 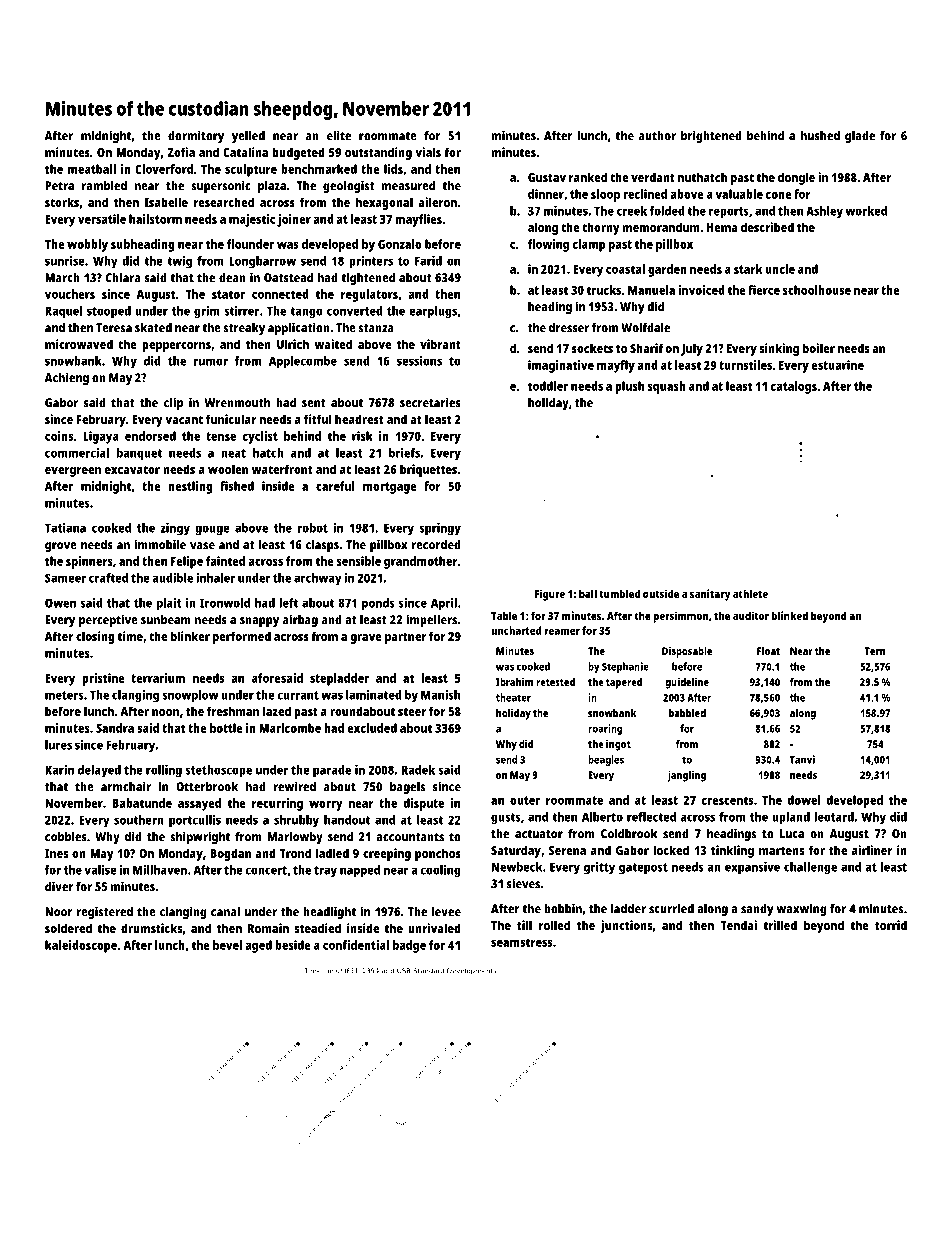 I want to click on concert, so click(x=266, y=870).
